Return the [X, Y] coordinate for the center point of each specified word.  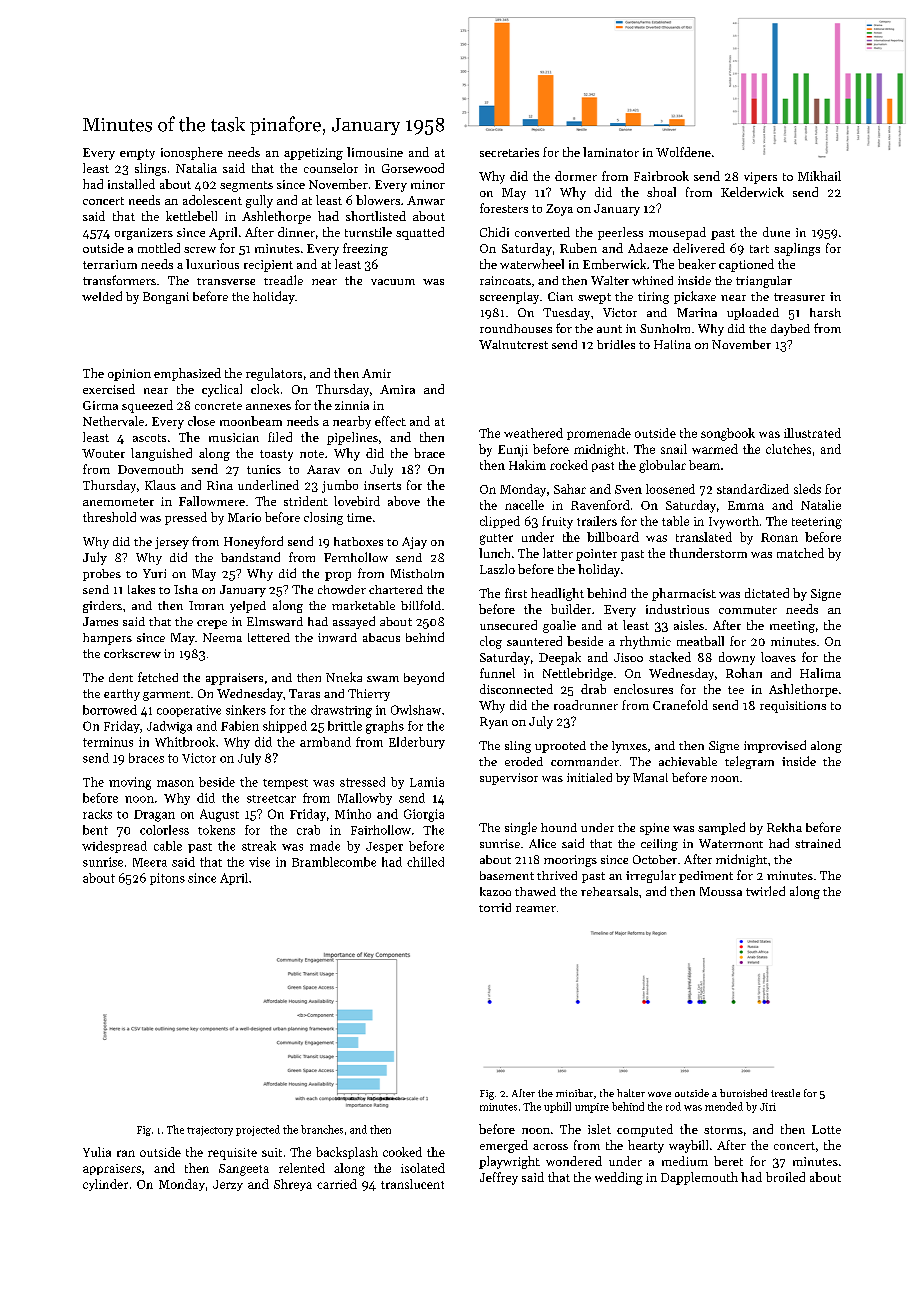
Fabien [240, 726]
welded [102, 296]
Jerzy [228, 1185]
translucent [412, 1184]
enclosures [643, 689]
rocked [569, 465]
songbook [728, 434]
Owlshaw [416, 710]
